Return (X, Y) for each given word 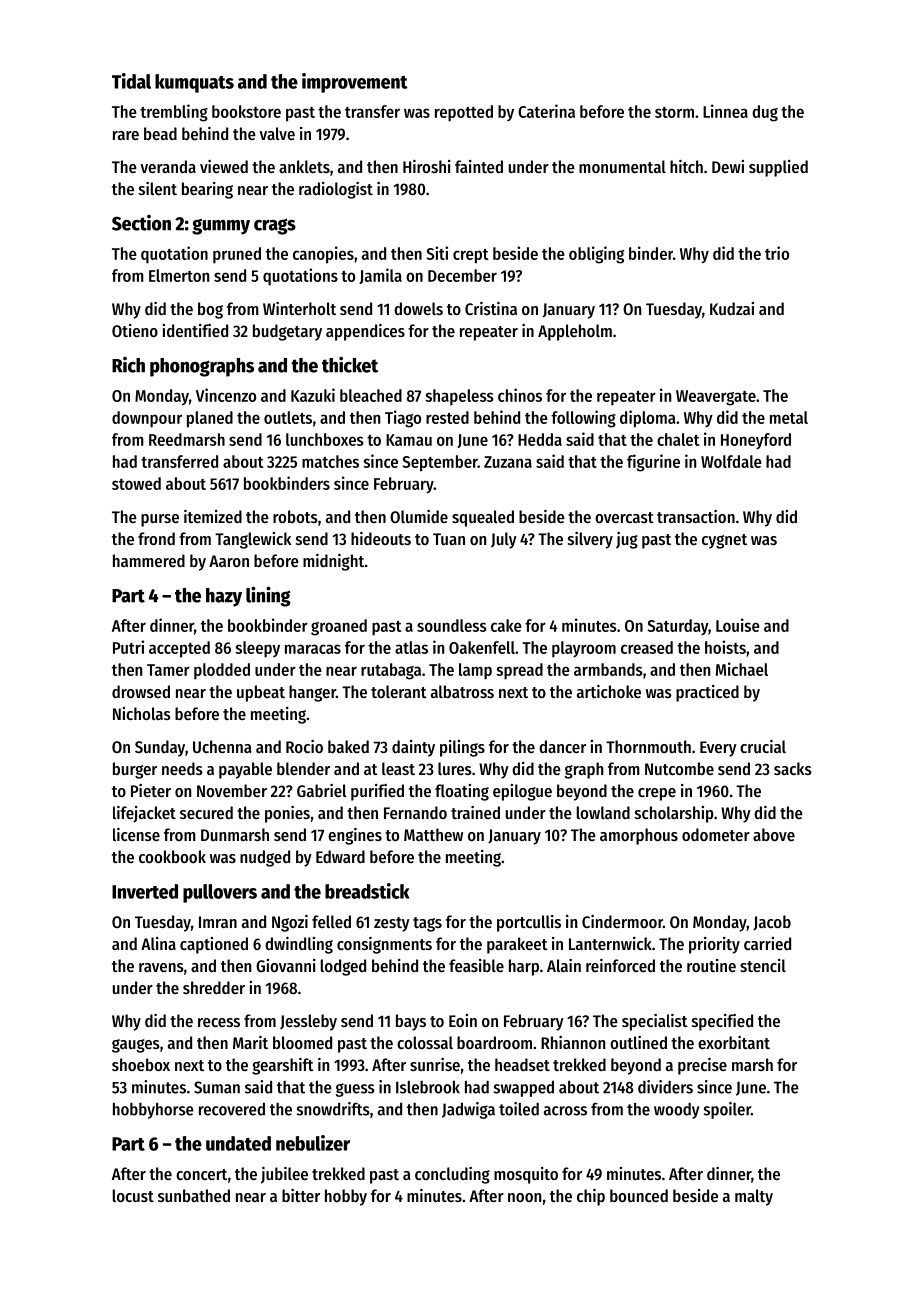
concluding (452, 1175)
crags (275, 226)
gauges (136, 1046)
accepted (179, 649)
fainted (479, 166)
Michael (742, 669)
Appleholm (575, 332)
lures (455, 768)
